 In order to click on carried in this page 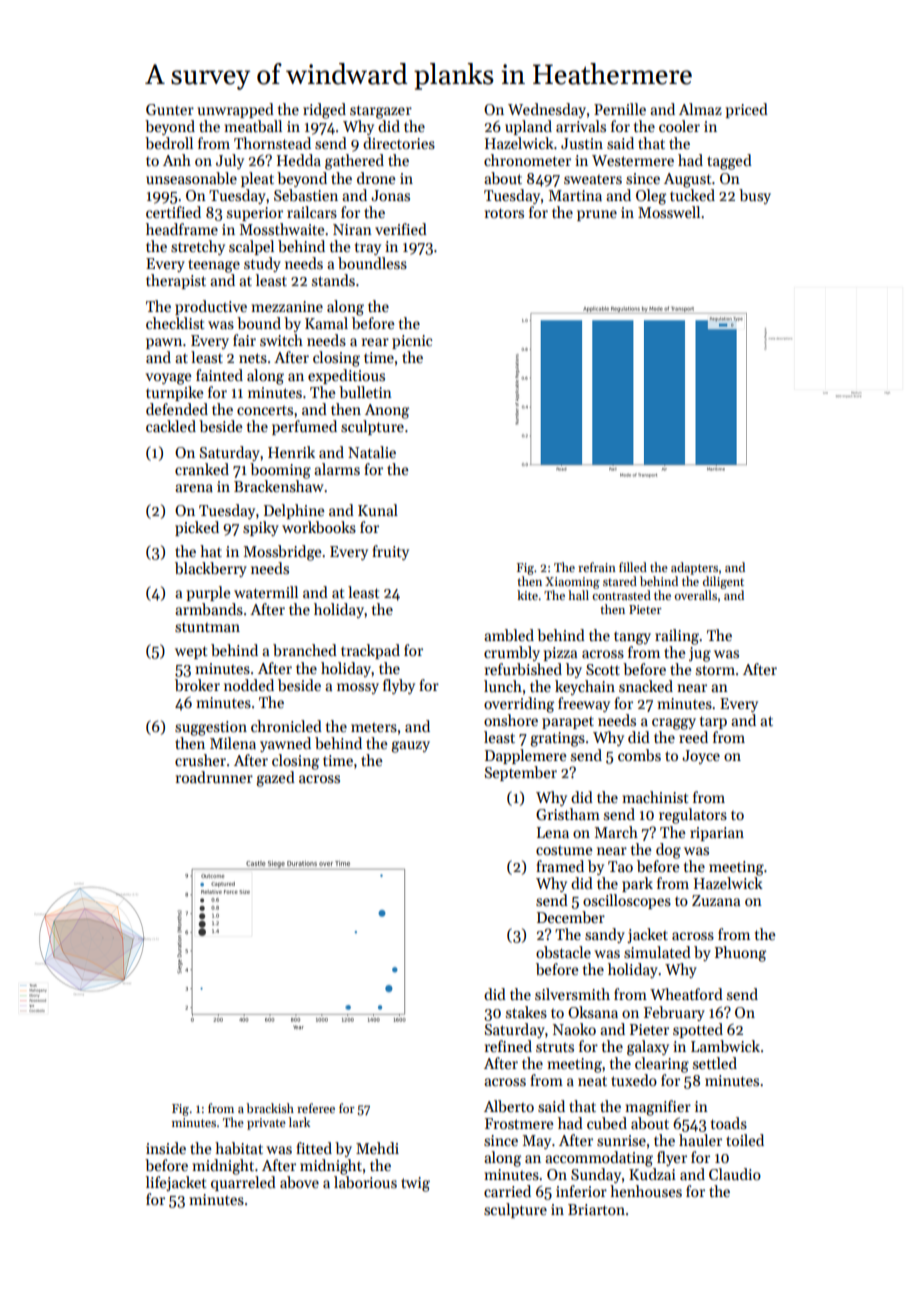, I will do `click(507, 1191)`.
